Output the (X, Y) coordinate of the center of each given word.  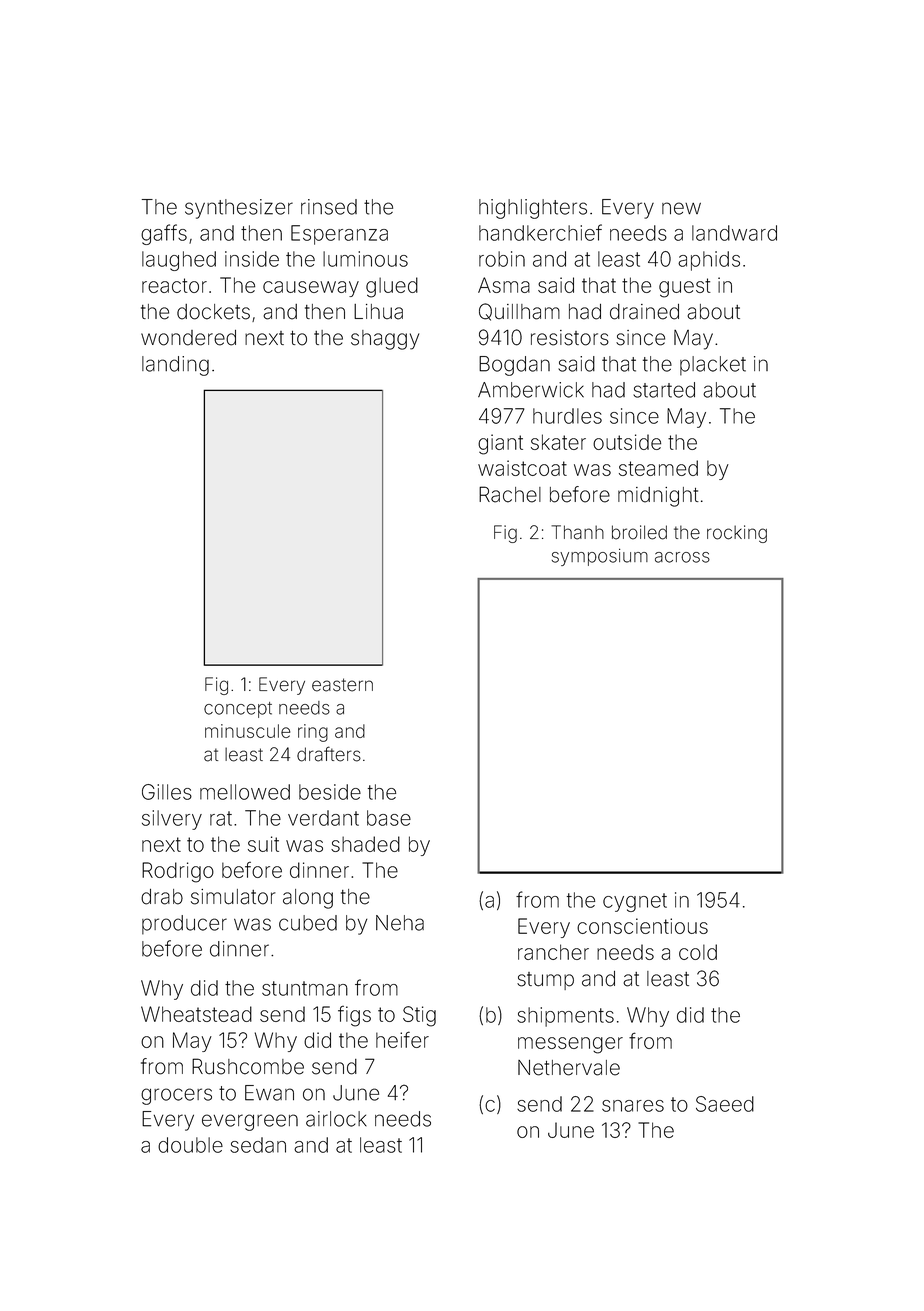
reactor (174, 285)
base (389, 818)
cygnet (635, 902)
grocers (176, 1096)
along (308, 899)
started (664, 390)
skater (558, 442)
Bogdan (514, 366)
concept (238, 710)
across (682, 557)
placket (713, 366)
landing (175, 366)
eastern (342, 685)
